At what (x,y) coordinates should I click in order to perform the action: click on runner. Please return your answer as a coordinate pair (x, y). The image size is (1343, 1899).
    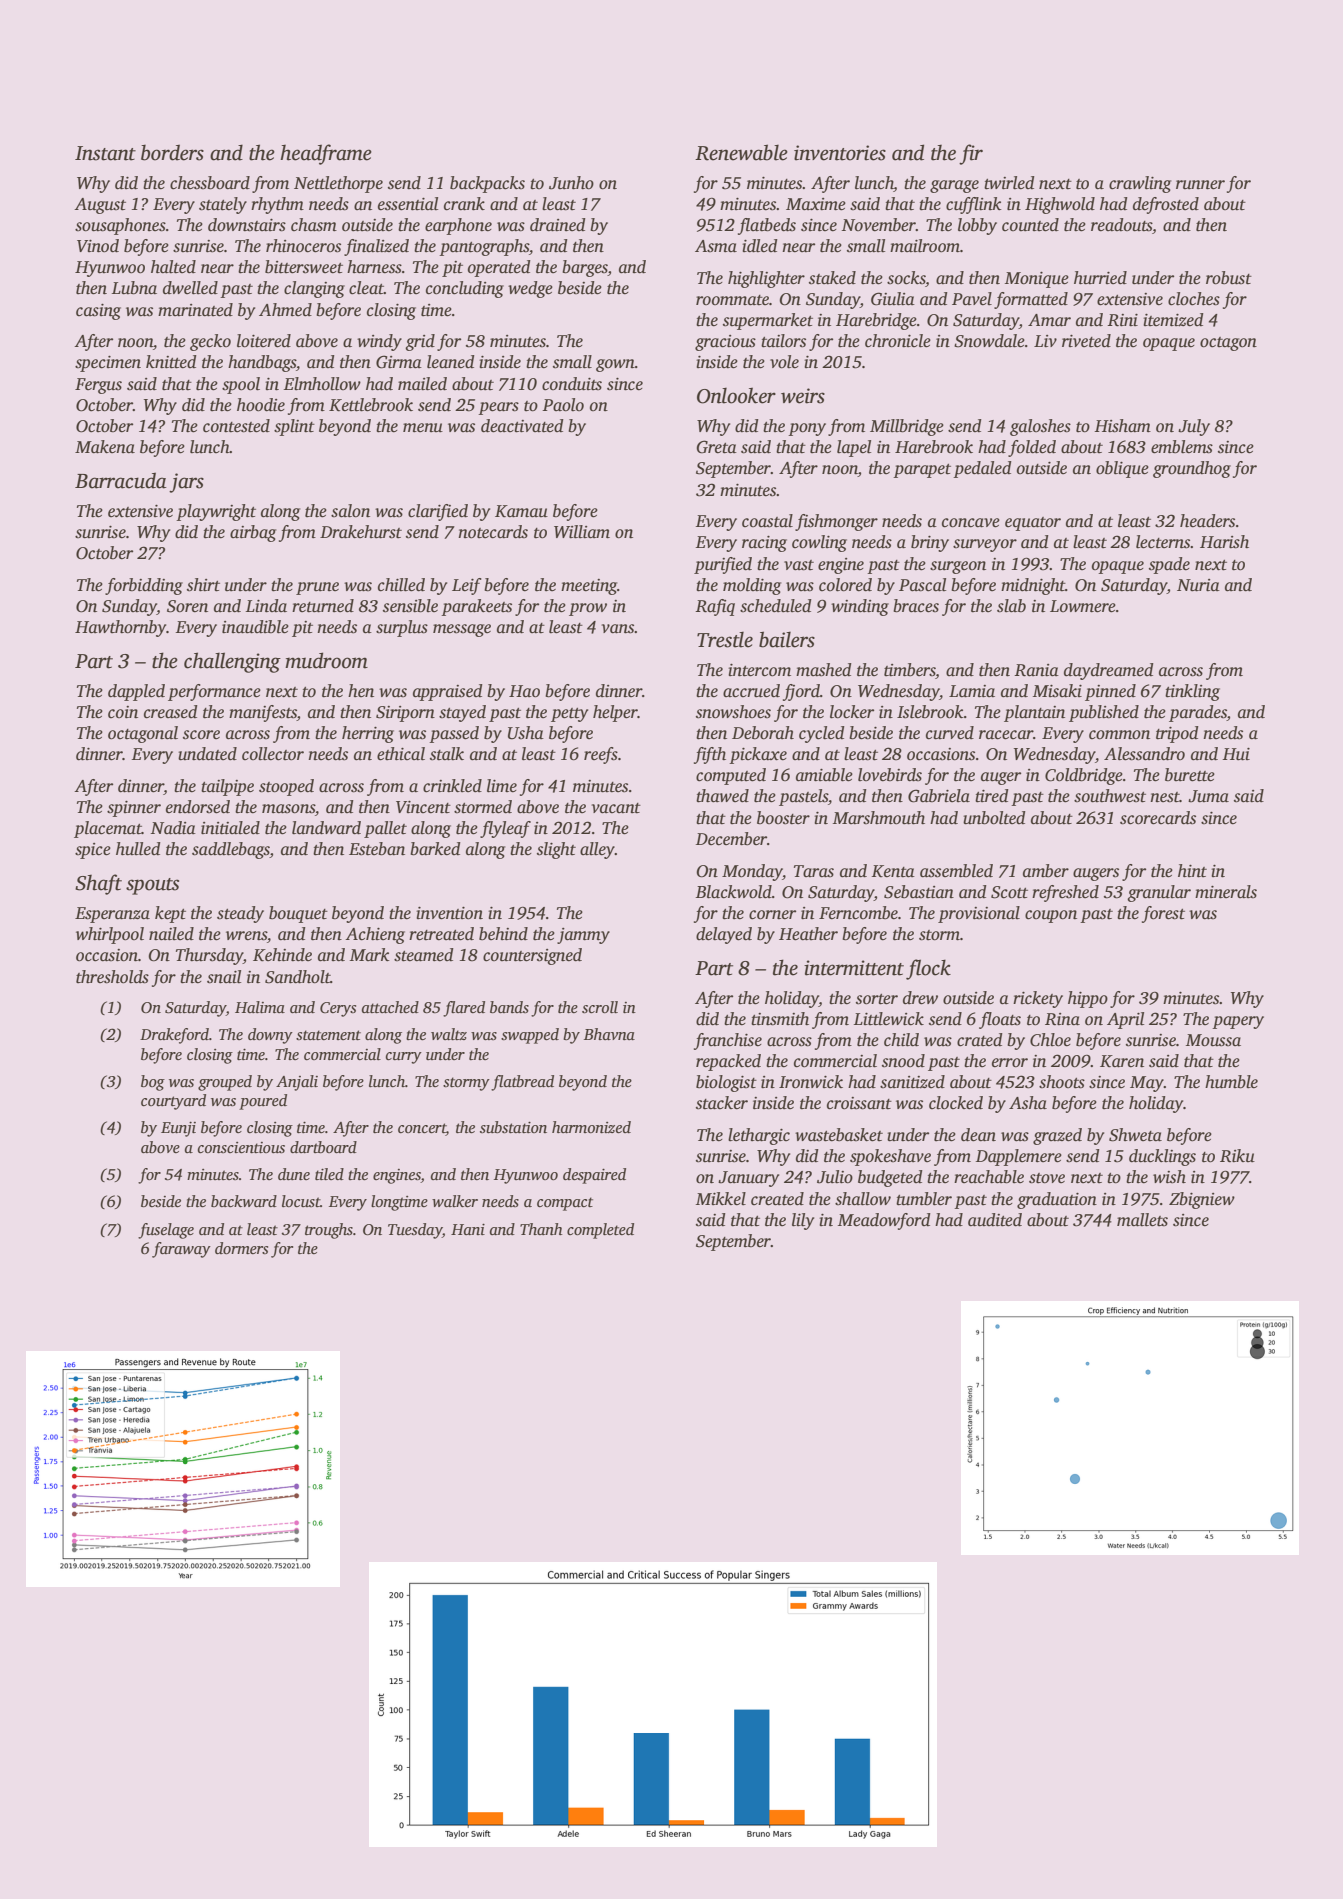
    Looking at the image, I should click on (1200, 185).
